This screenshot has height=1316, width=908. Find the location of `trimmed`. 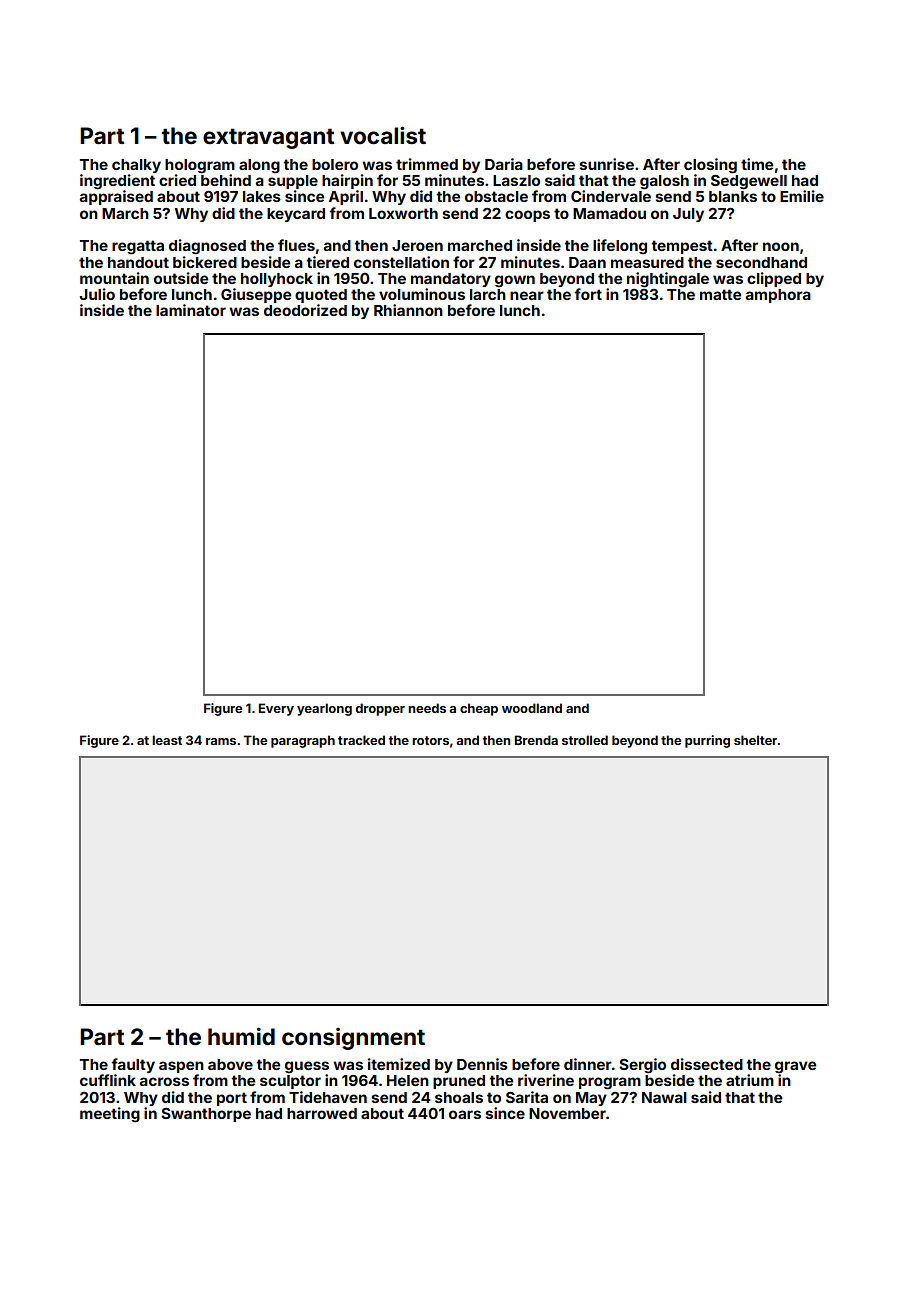

trimmed is located at coordinates (427, 164).
